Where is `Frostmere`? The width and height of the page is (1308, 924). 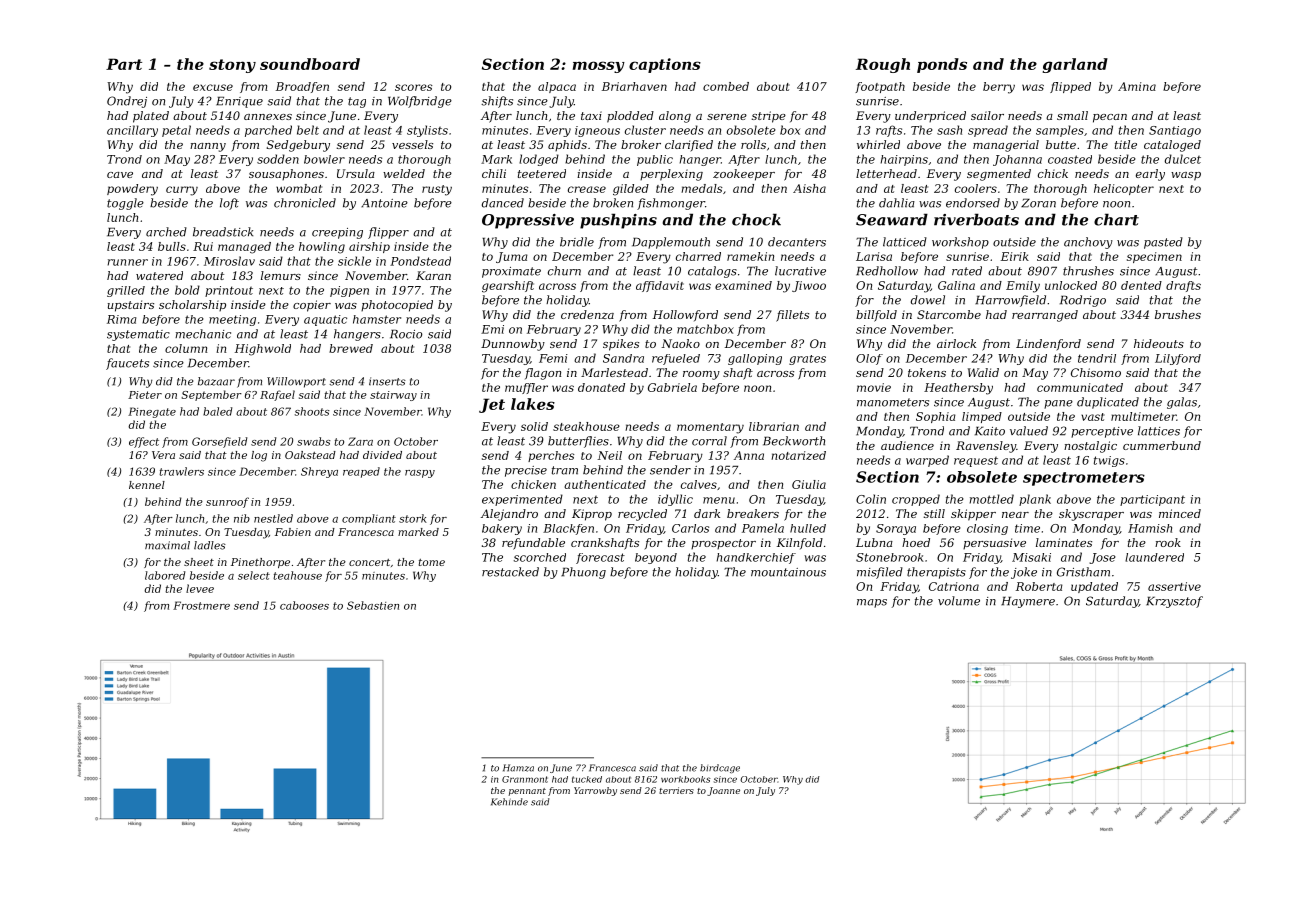 Frostmere is located at coordinates (201, 605).
